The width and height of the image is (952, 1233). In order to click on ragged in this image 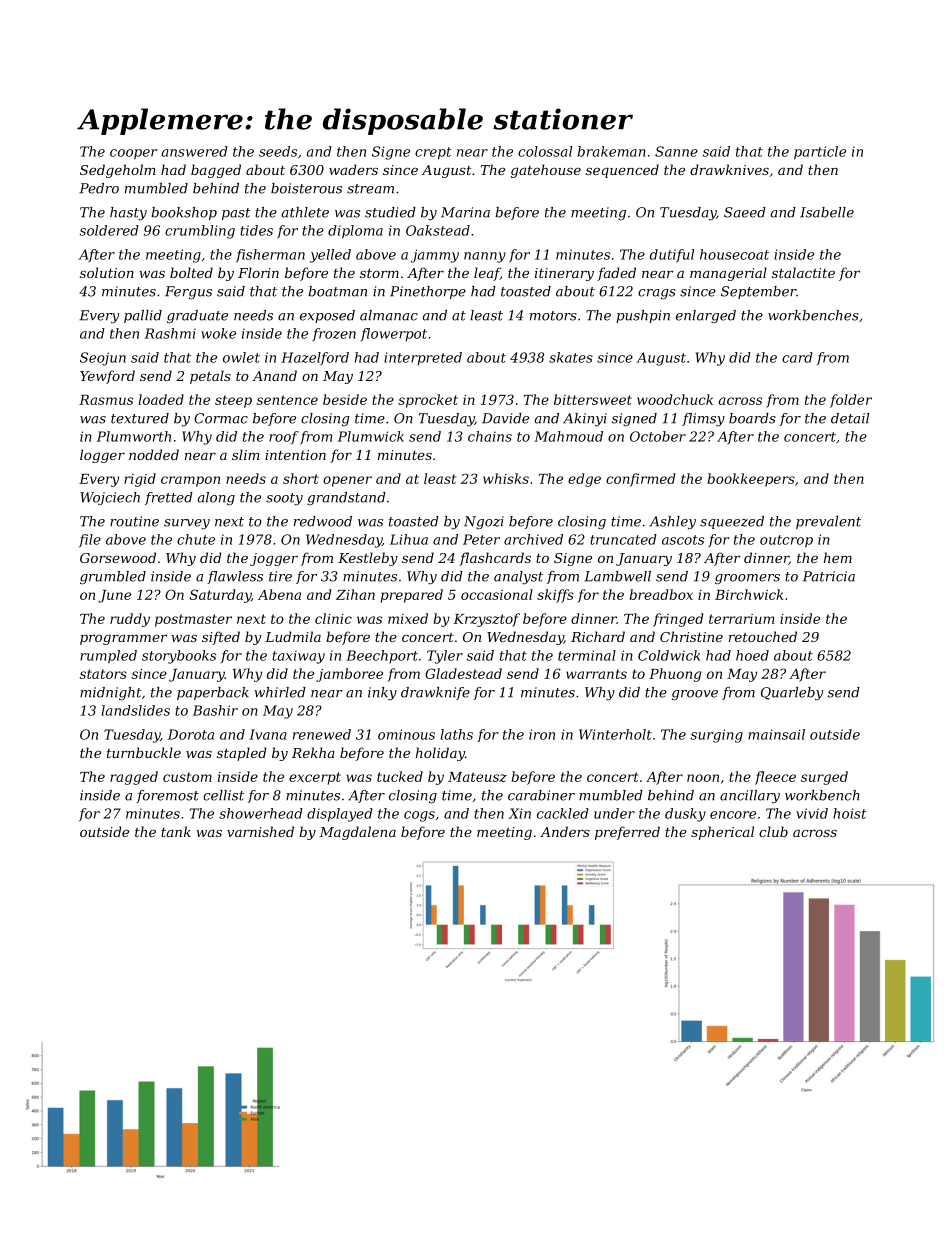, I will do `click(134, 778)`.
